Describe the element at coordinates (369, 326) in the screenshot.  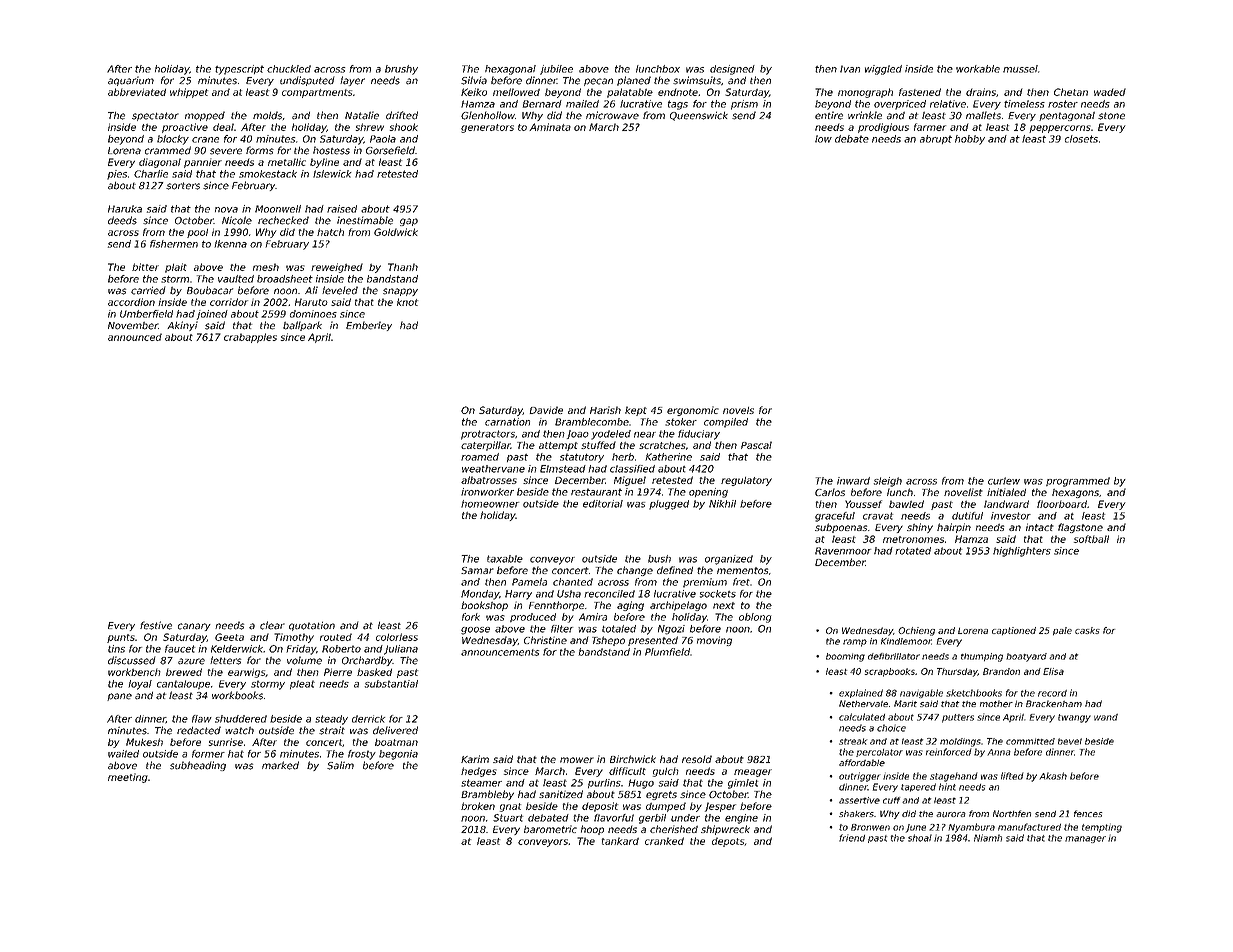
I see `Emberley` at that location.
